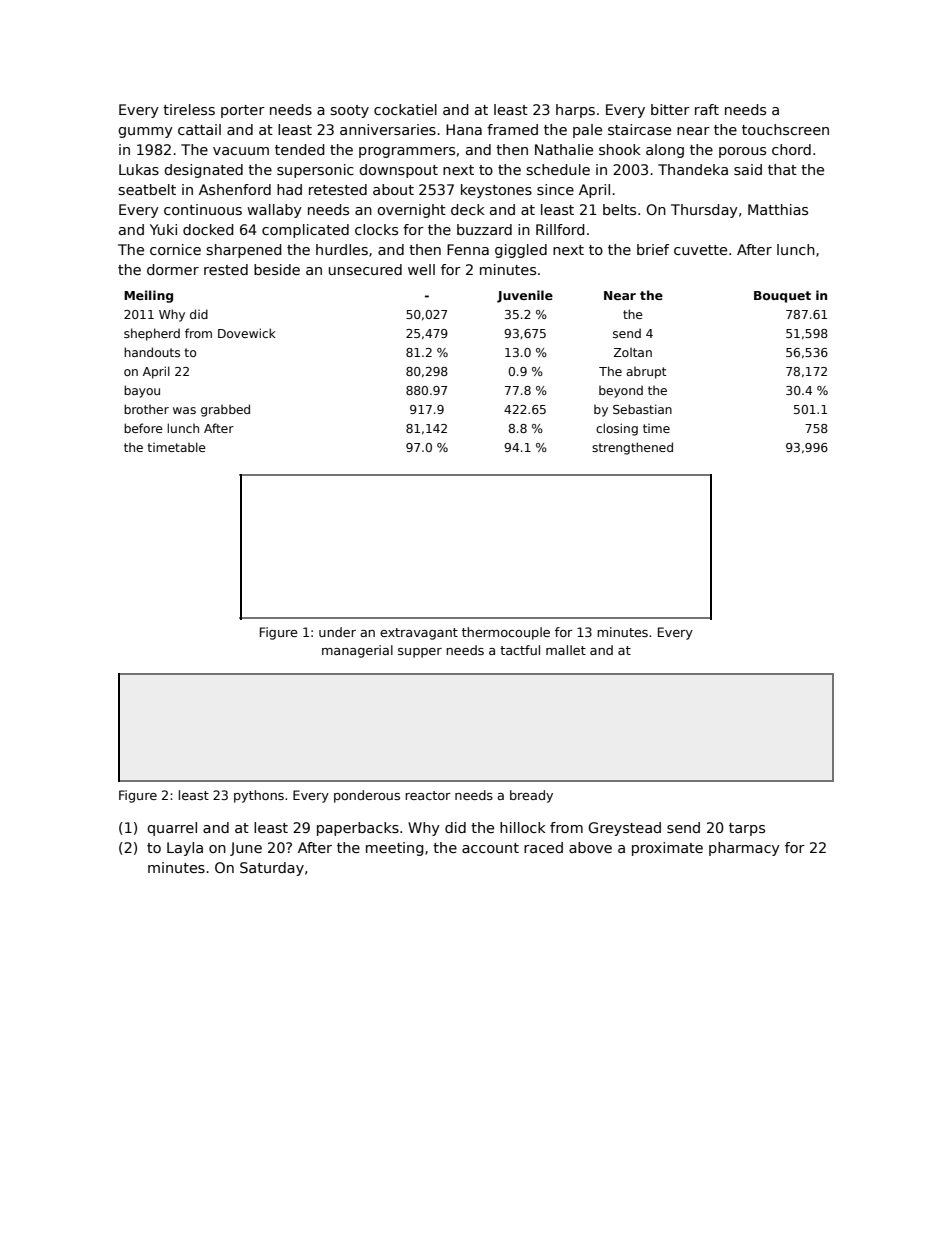 The width and height of the screenshot is (952, 1233). Describe the element at coordinates (617, 429) in the screenshot. I see `closing` at that location.
